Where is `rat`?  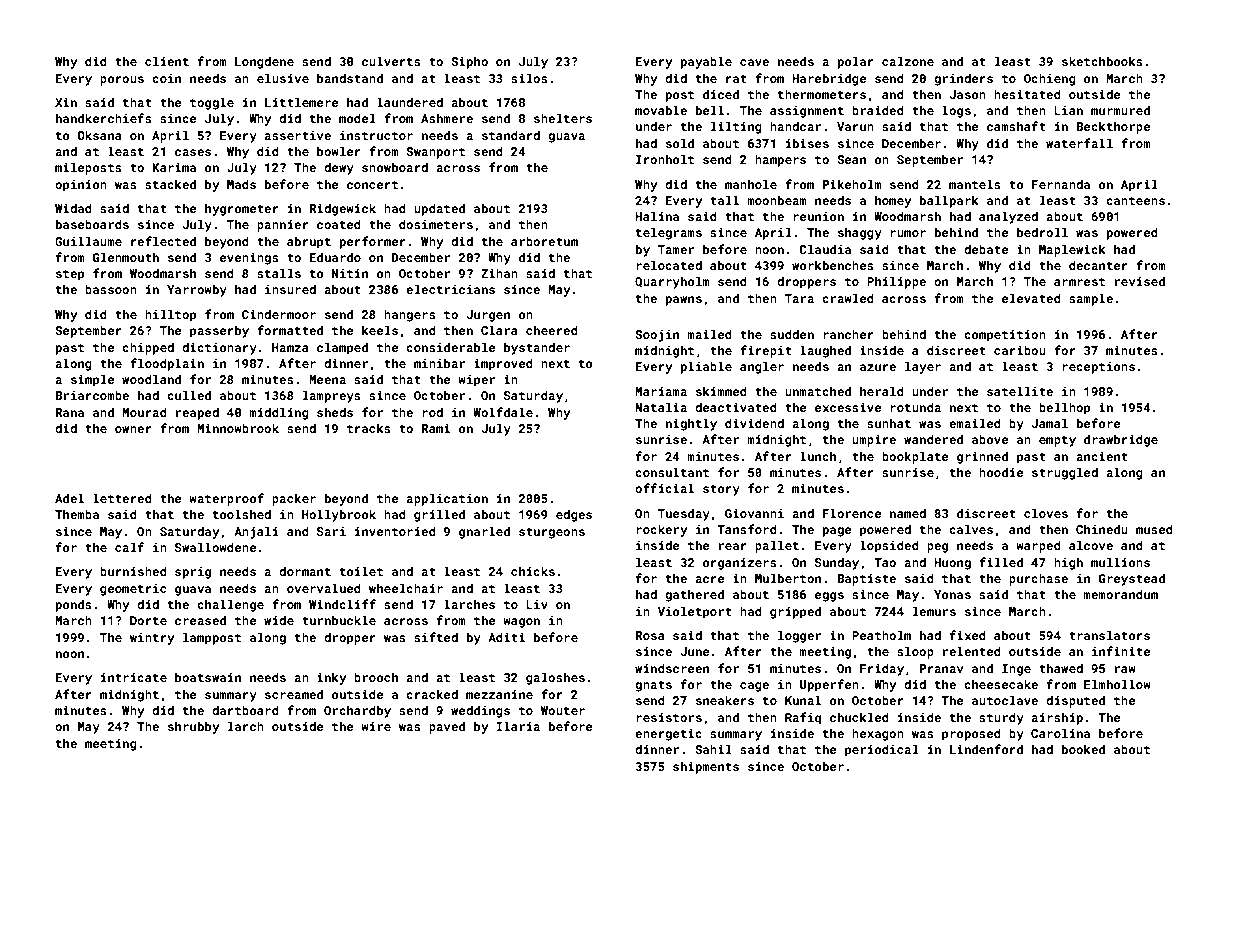
rat is located at coordinates (736, 79).
